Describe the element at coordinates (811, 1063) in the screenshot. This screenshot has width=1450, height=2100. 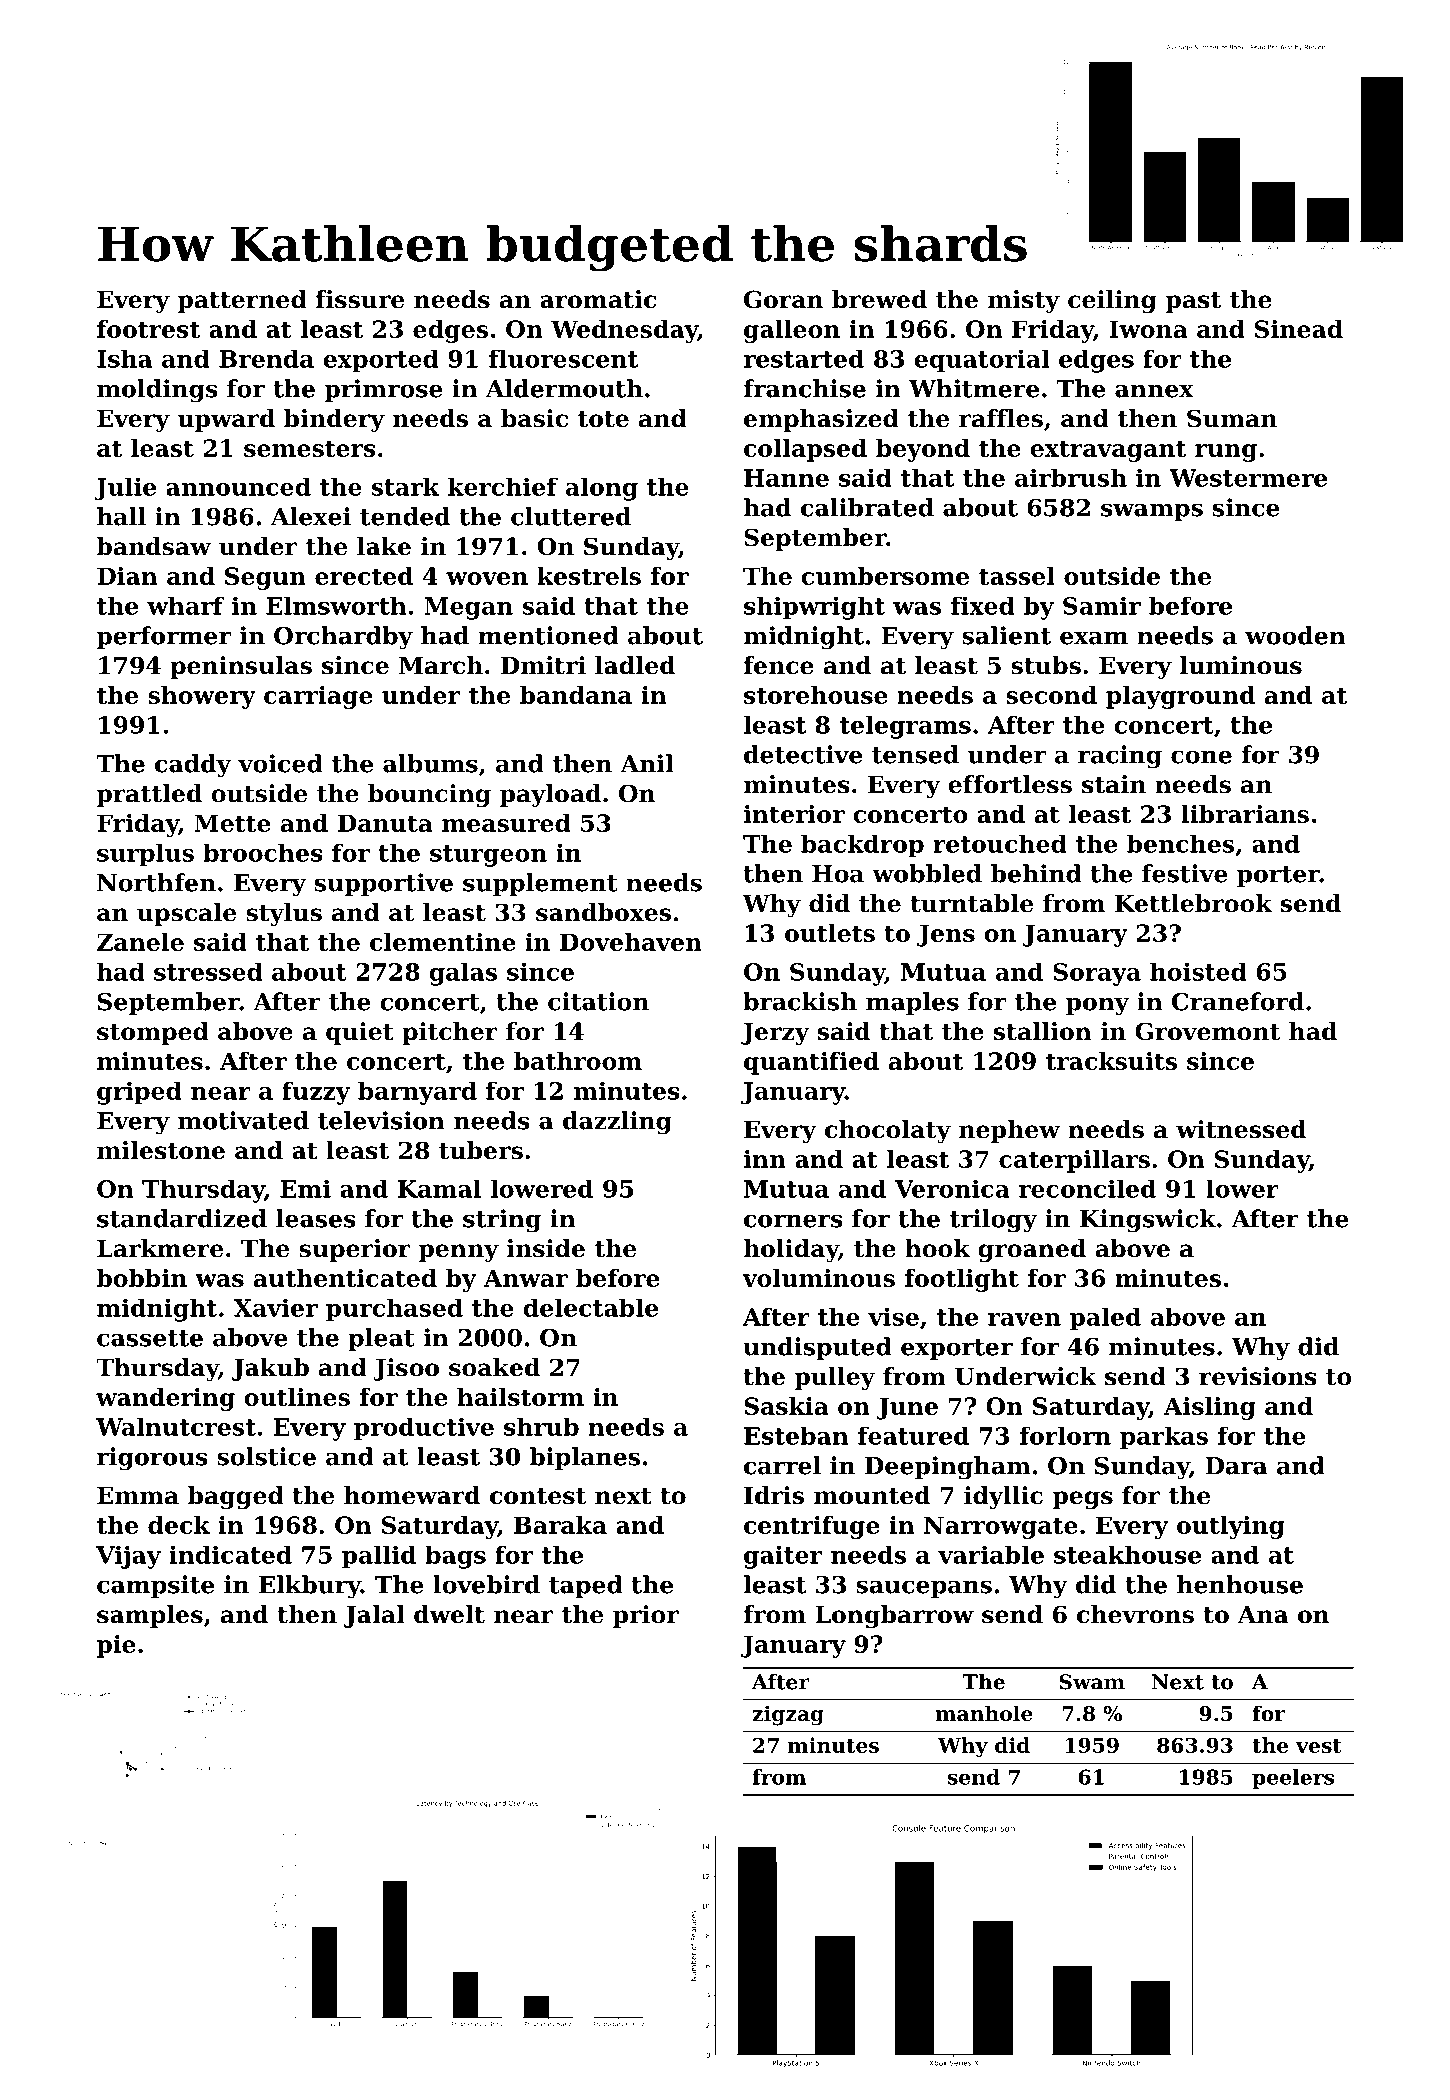
I see `quantified` at that location.
